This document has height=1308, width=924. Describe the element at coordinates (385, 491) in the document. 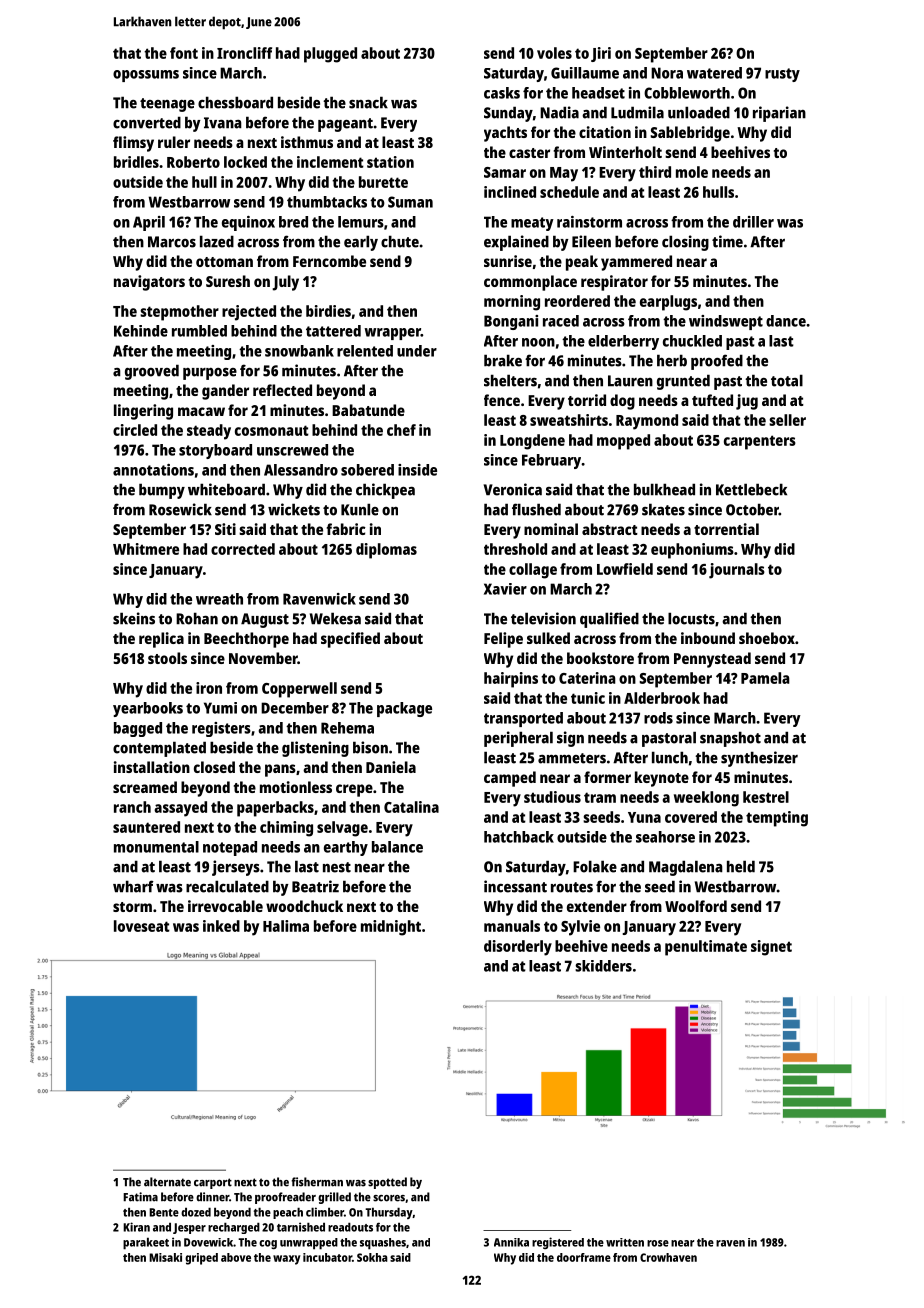

I see `chickpea` at that location.
